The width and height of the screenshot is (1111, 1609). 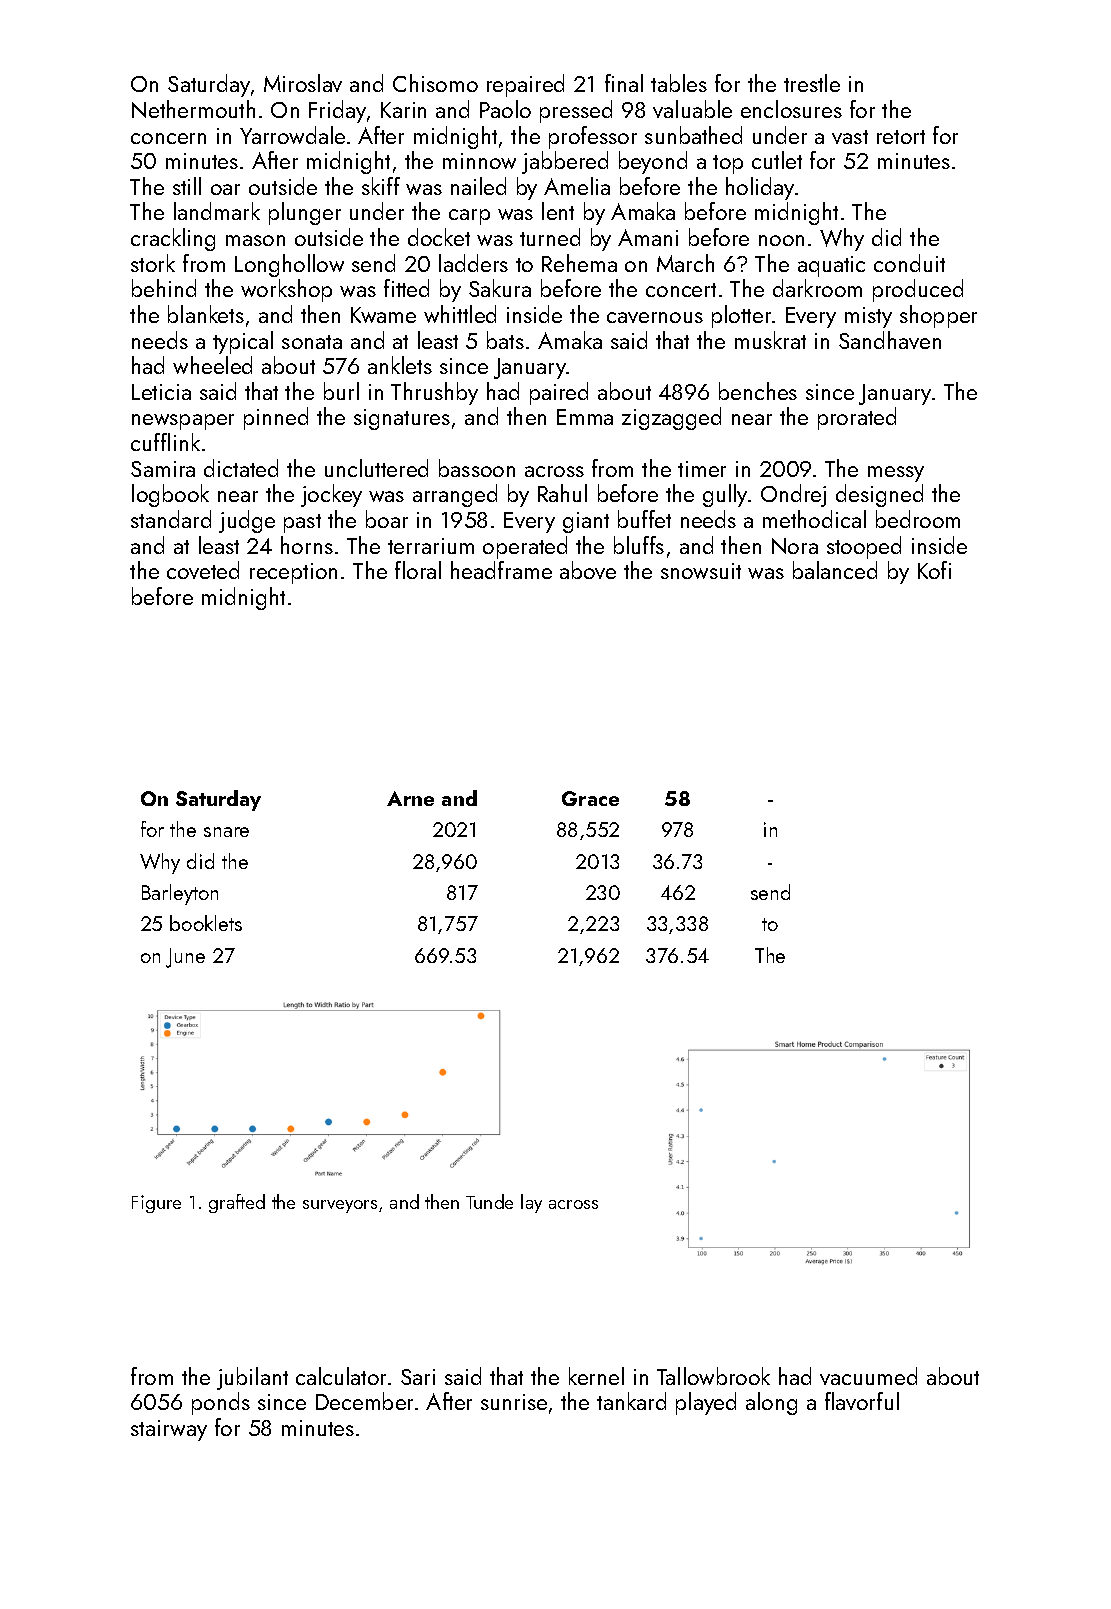 What do you see at coordinates (758, 391) in the screenshot?
I see `benches` at bounding box center [758, 391].
